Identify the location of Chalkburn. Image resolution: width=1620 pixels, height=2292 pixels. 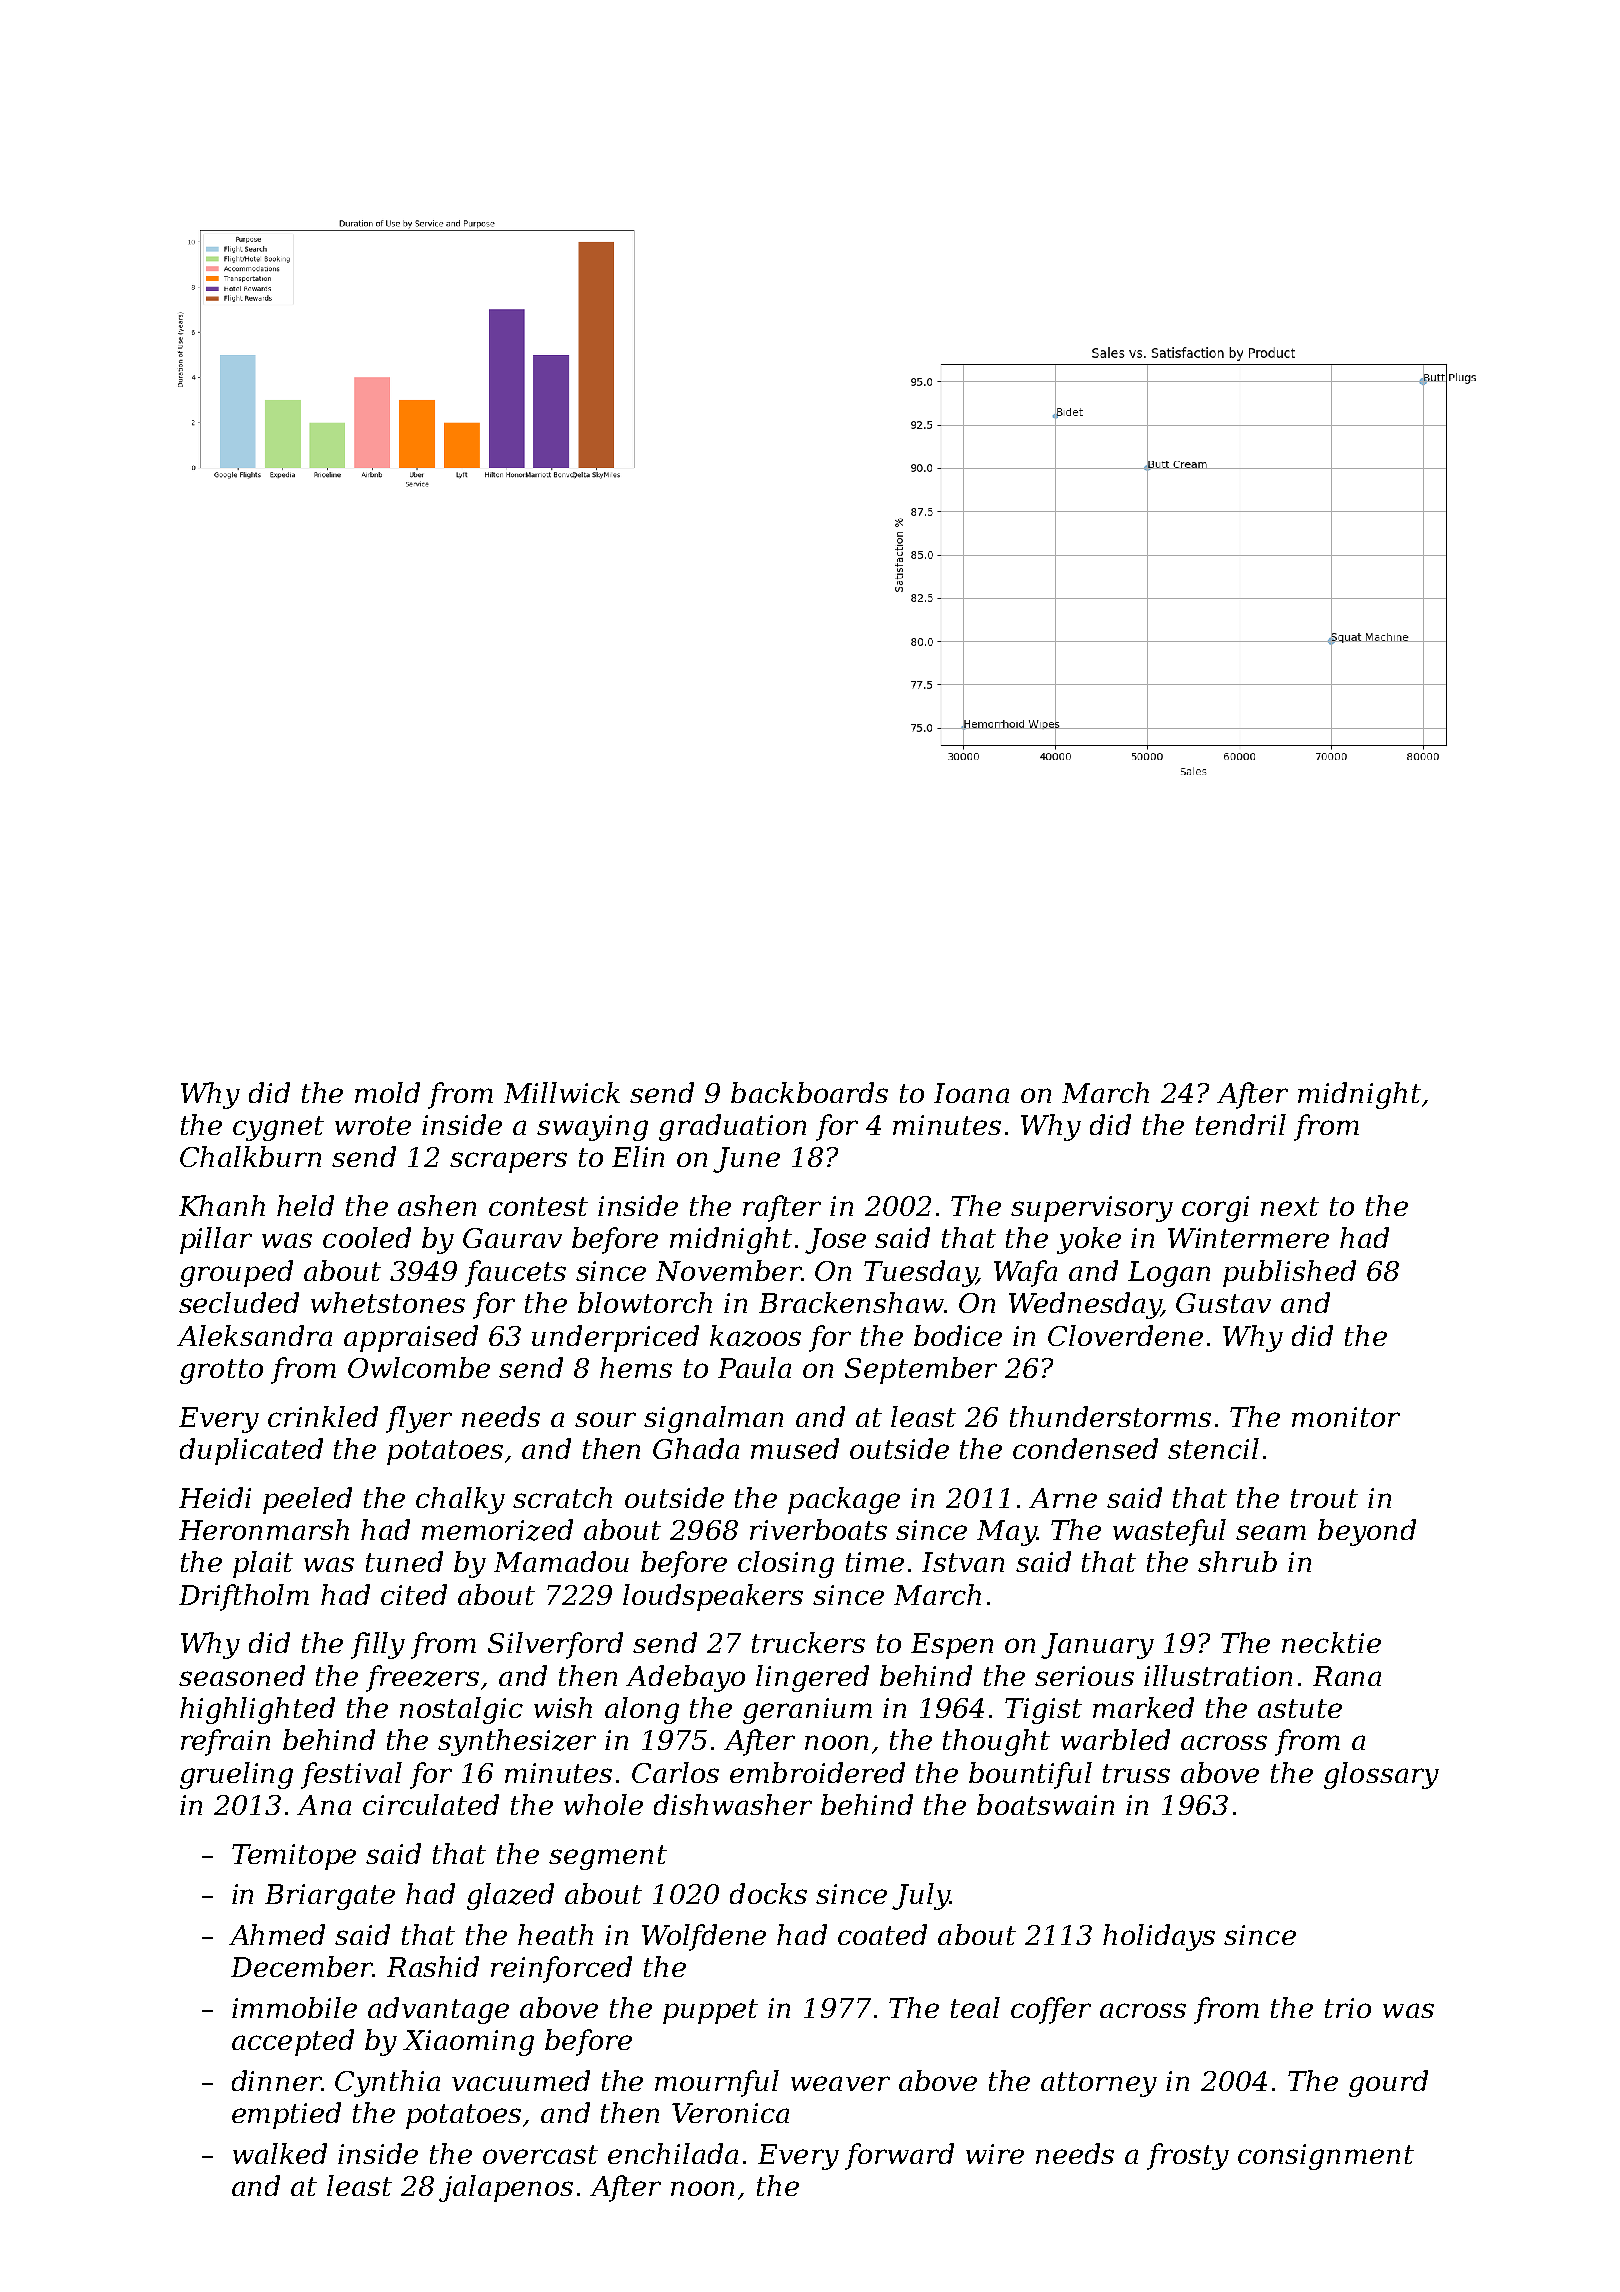
(250, 1156).
